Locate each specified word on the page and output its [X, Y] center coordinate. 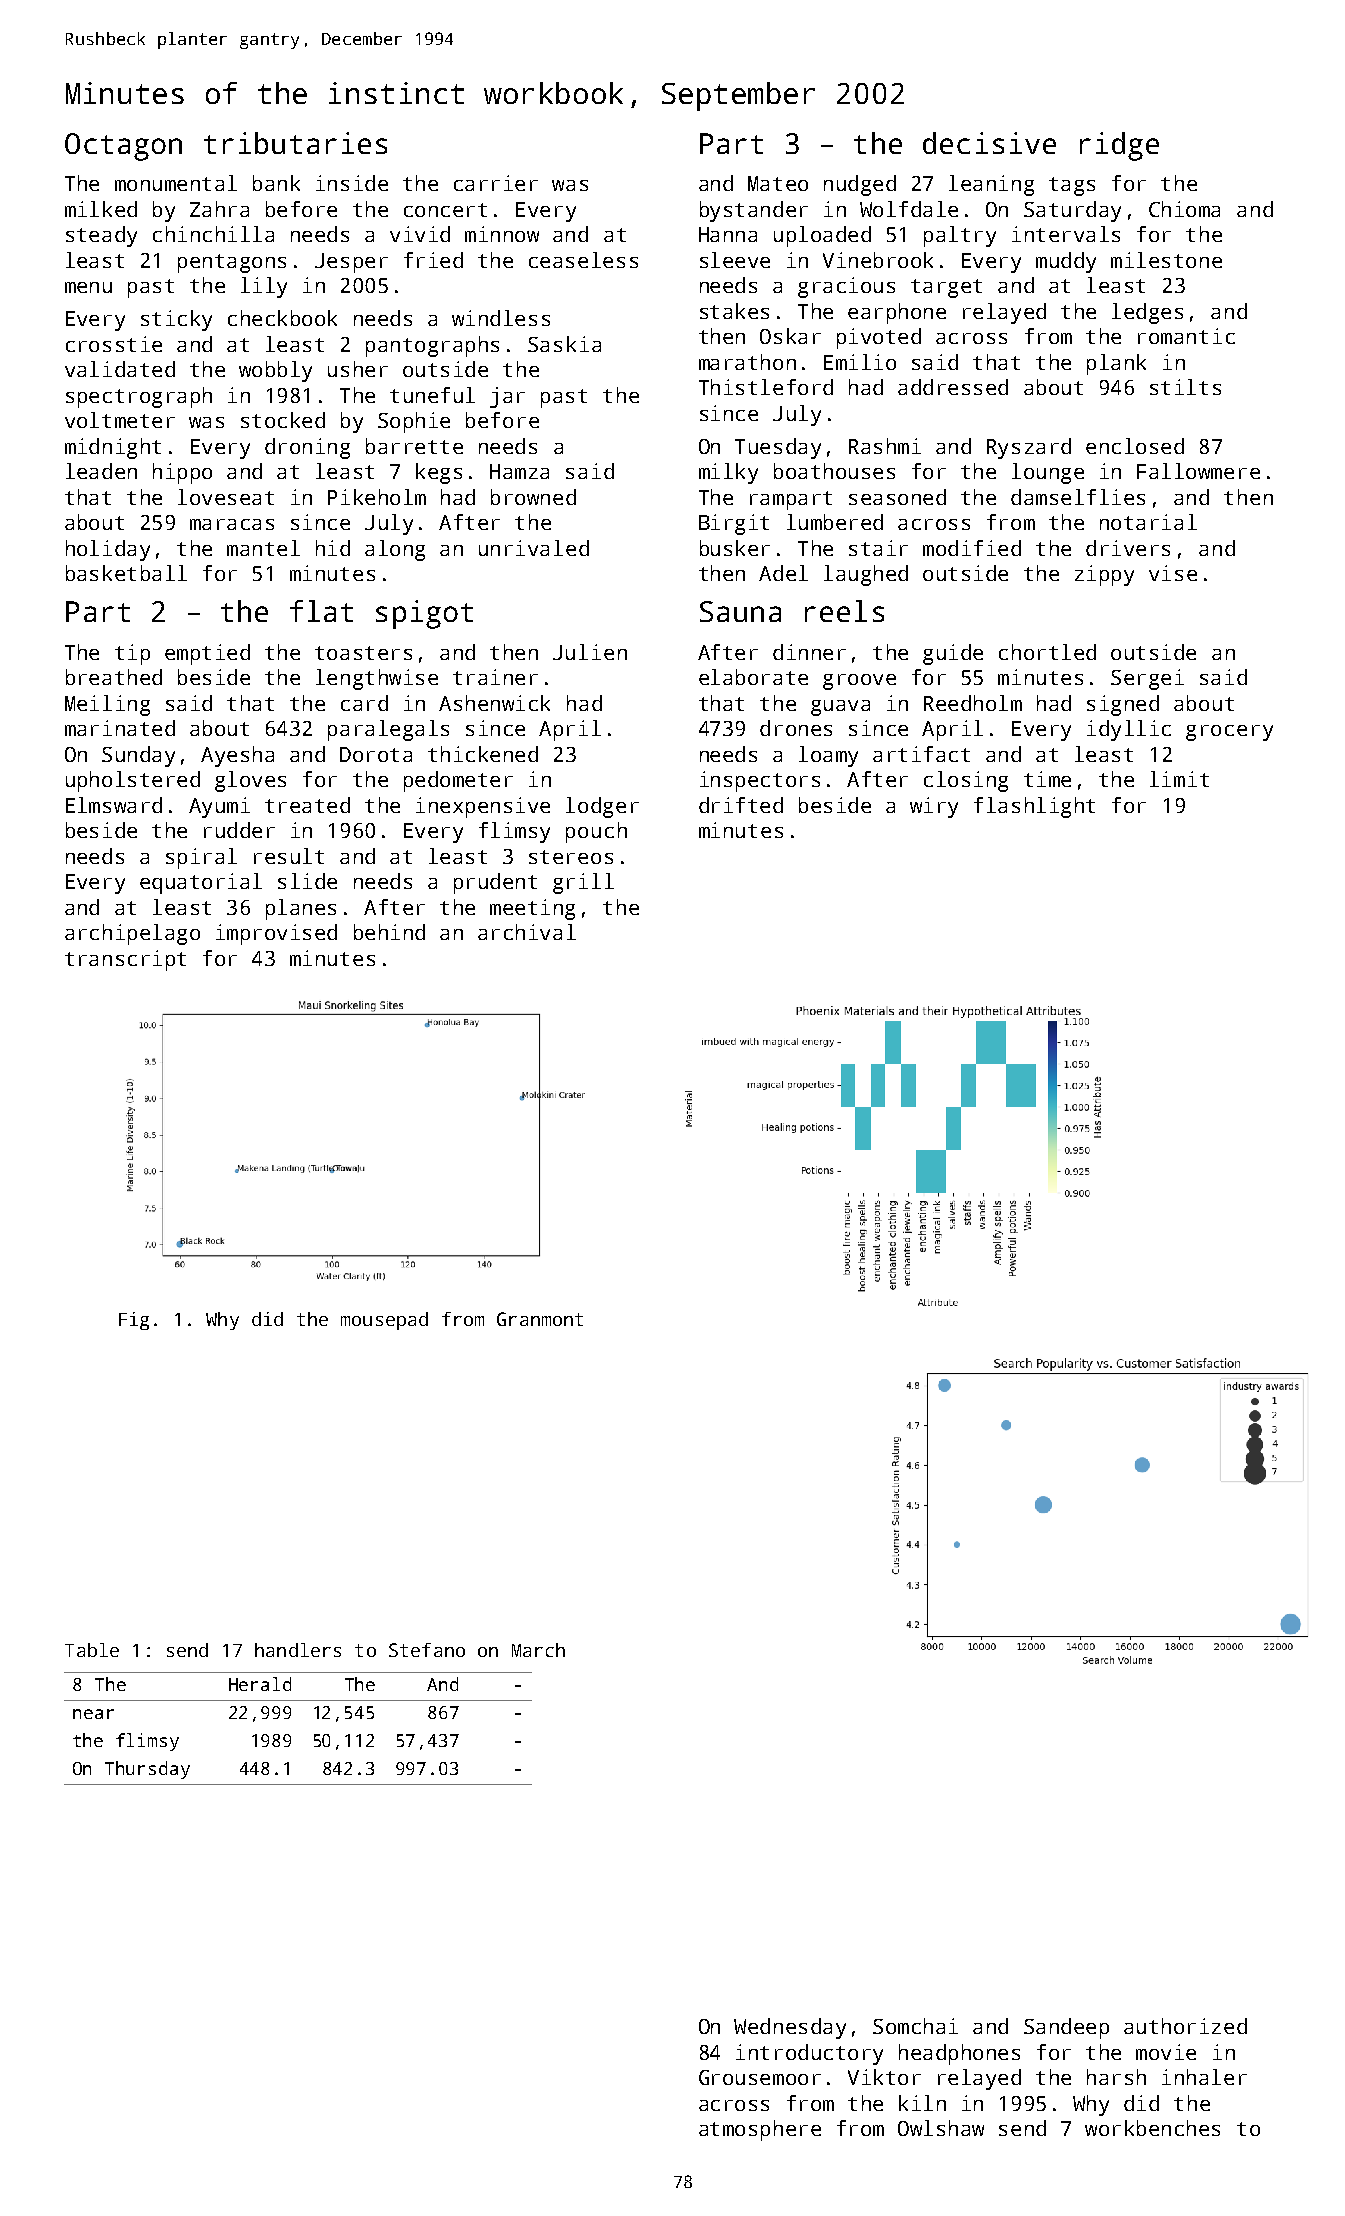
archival [527, 932]
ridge [1119, 146]
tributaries [295, 143]
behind [389, 932]
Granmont [540, 1319]
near [93, 1714]
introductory [809, 2054]
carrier [496, 183]
